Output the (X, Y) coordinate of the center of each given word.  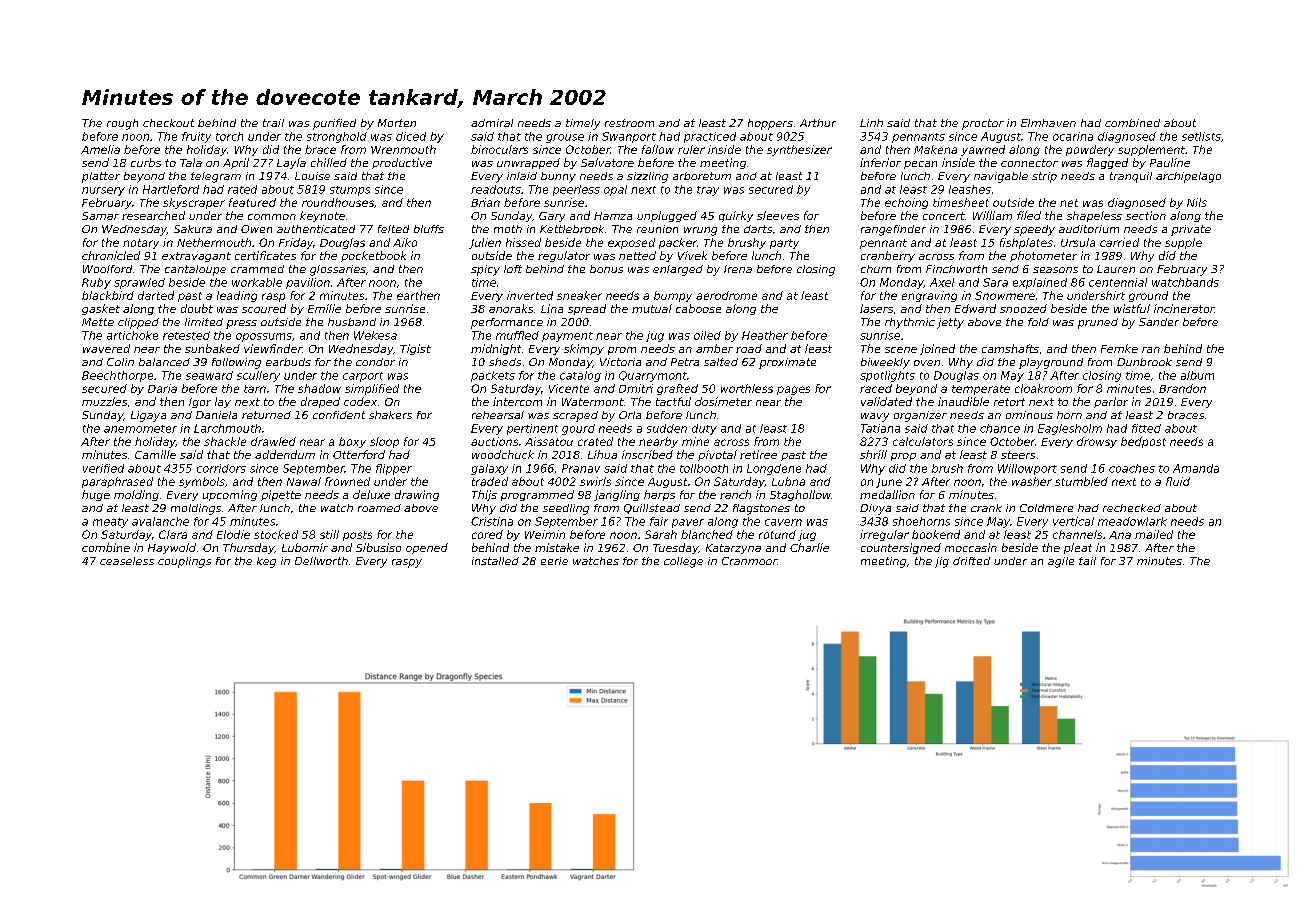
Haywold (172, 548)
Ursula (1078, 242)
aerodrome (726, 295)
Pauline (1170, 162)
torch (229, 136)
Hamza (613, 216)
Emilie (324, 308)
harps (659, 495)
